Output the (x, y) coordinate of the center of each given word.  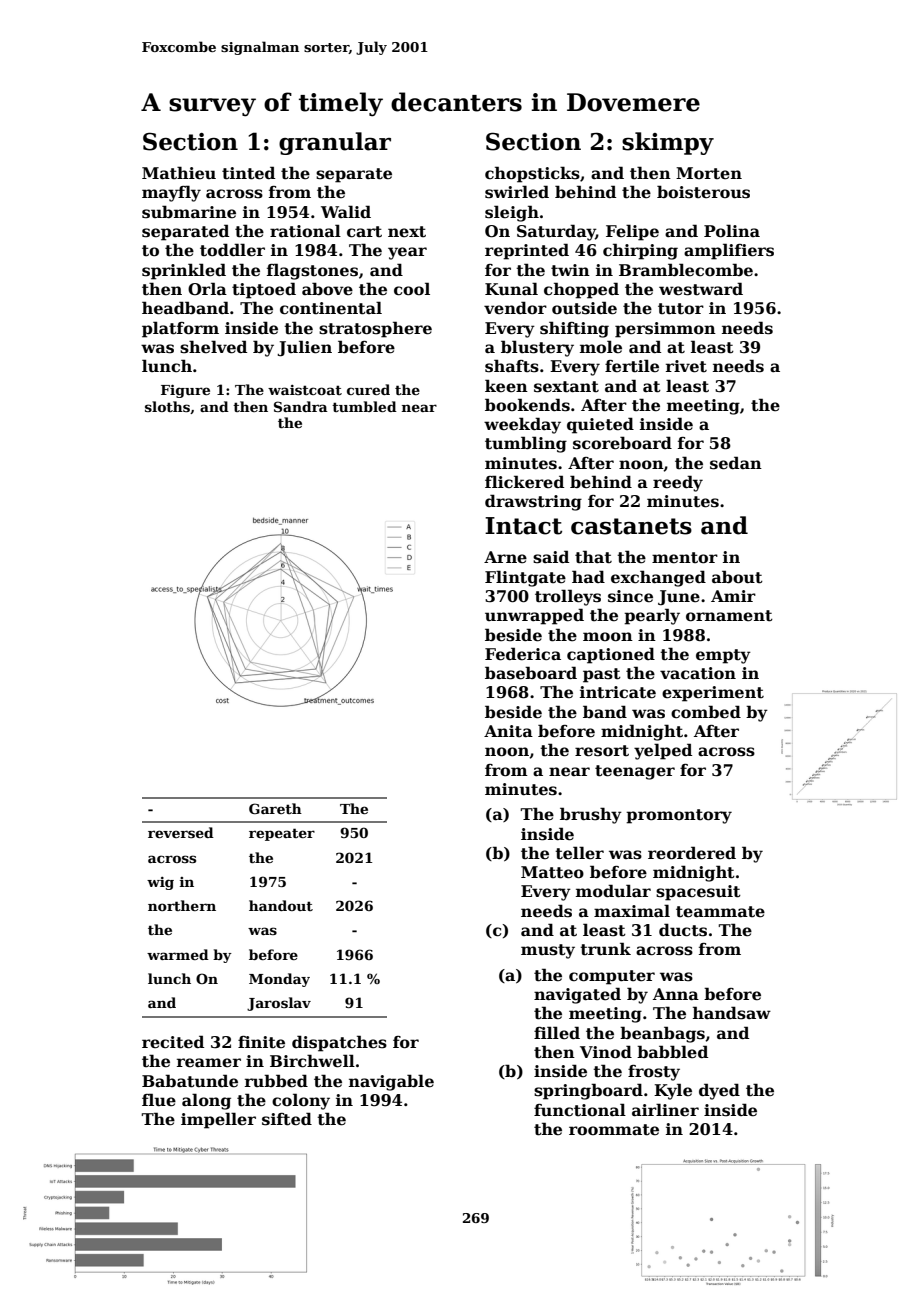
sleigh (512, 213)
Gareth (275, 808)
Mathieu (179, 173)
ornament (729, 616)
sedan (736, 463)
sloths (167, 406)
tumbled (364, 406)
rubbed (276, 1081)
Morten (709, 173)
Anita (508, 731)
